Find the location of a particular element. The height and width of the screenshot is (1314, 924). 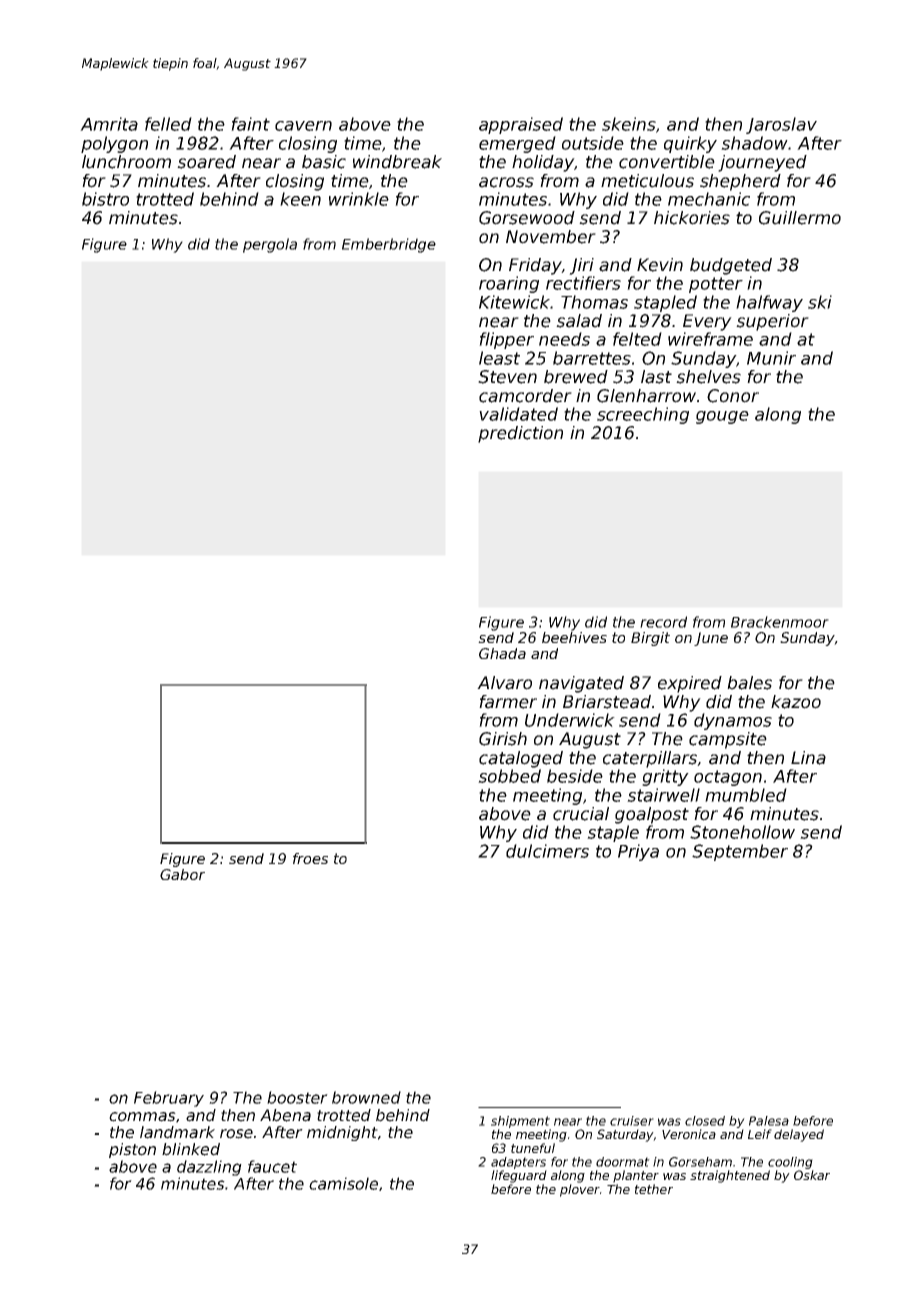

least is located at coordinates (499, 358).
